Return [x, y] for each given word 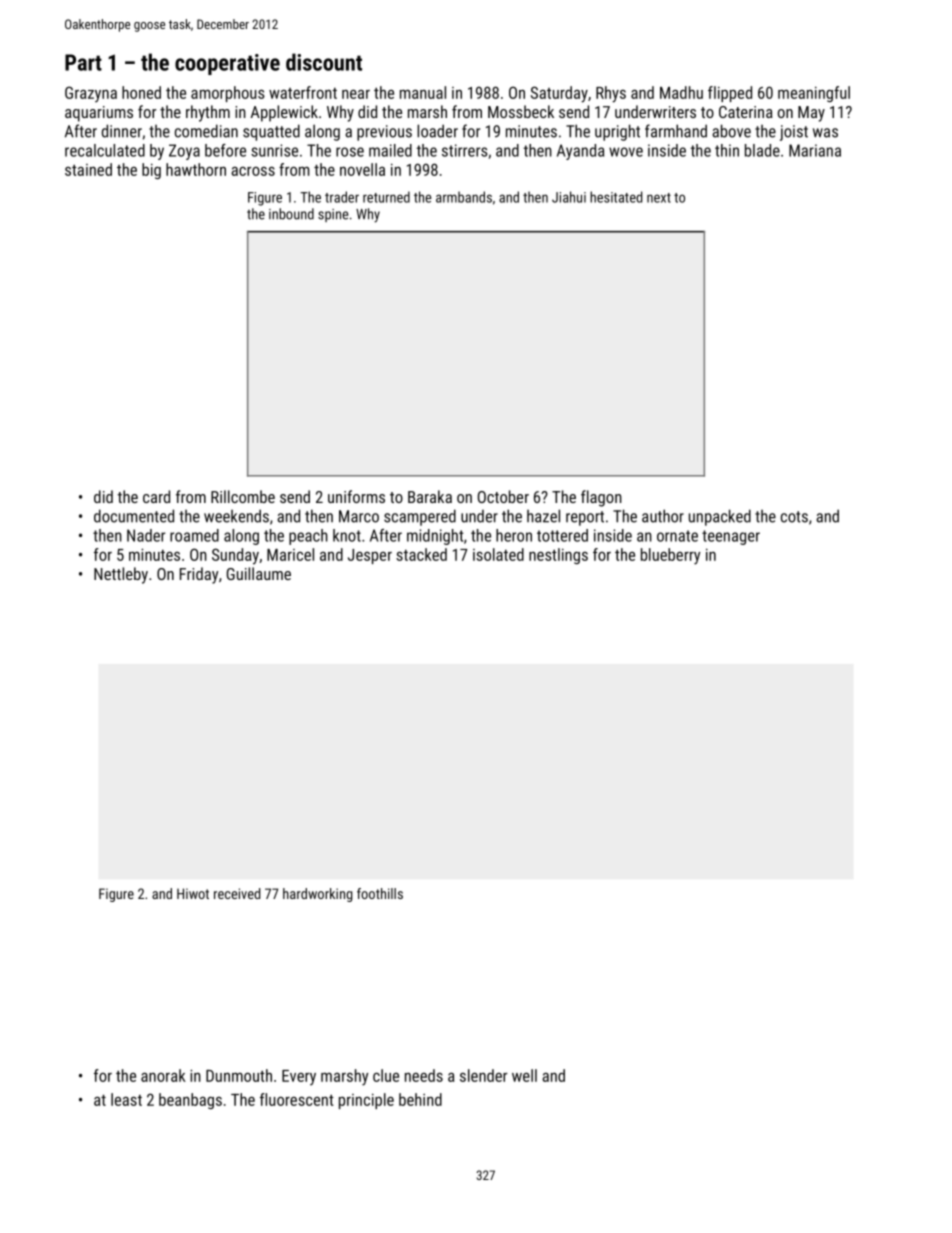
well [524, 1075]
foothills [380, 893]
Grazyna [91, 94]
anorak [163, 1075]
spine [333, 215]
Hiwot [193, 893]
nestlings [558, 556]
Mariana [815, 150]
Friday [199, 575]
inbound [291, 214]
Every [299, 1077]
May [811, 114]
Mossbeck [521, 111]
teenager [731, 537]
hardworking [317, 895]
